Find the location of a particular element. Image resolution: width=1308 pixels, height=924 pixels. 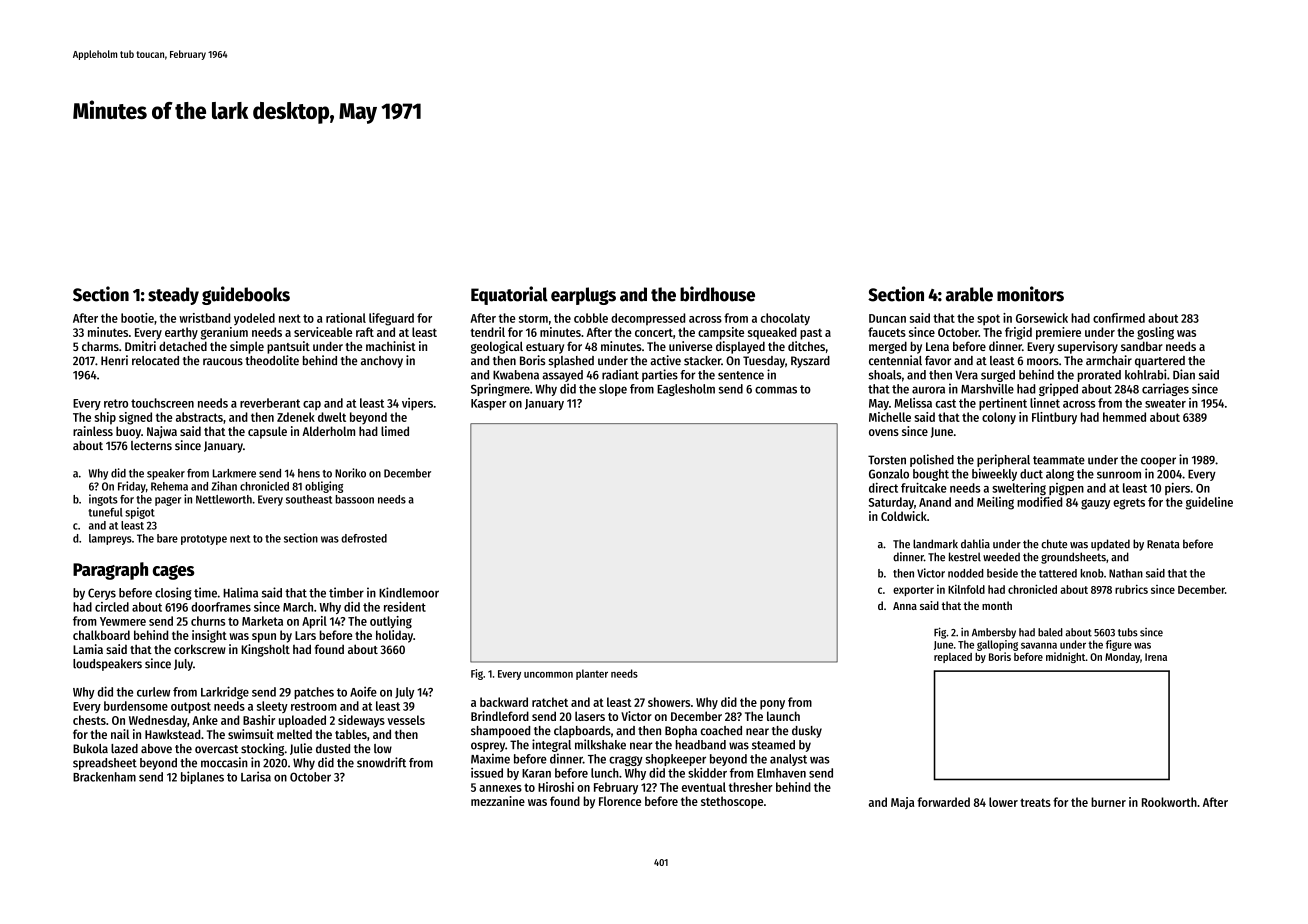

forwarded is located at coordinates (943, 802).
